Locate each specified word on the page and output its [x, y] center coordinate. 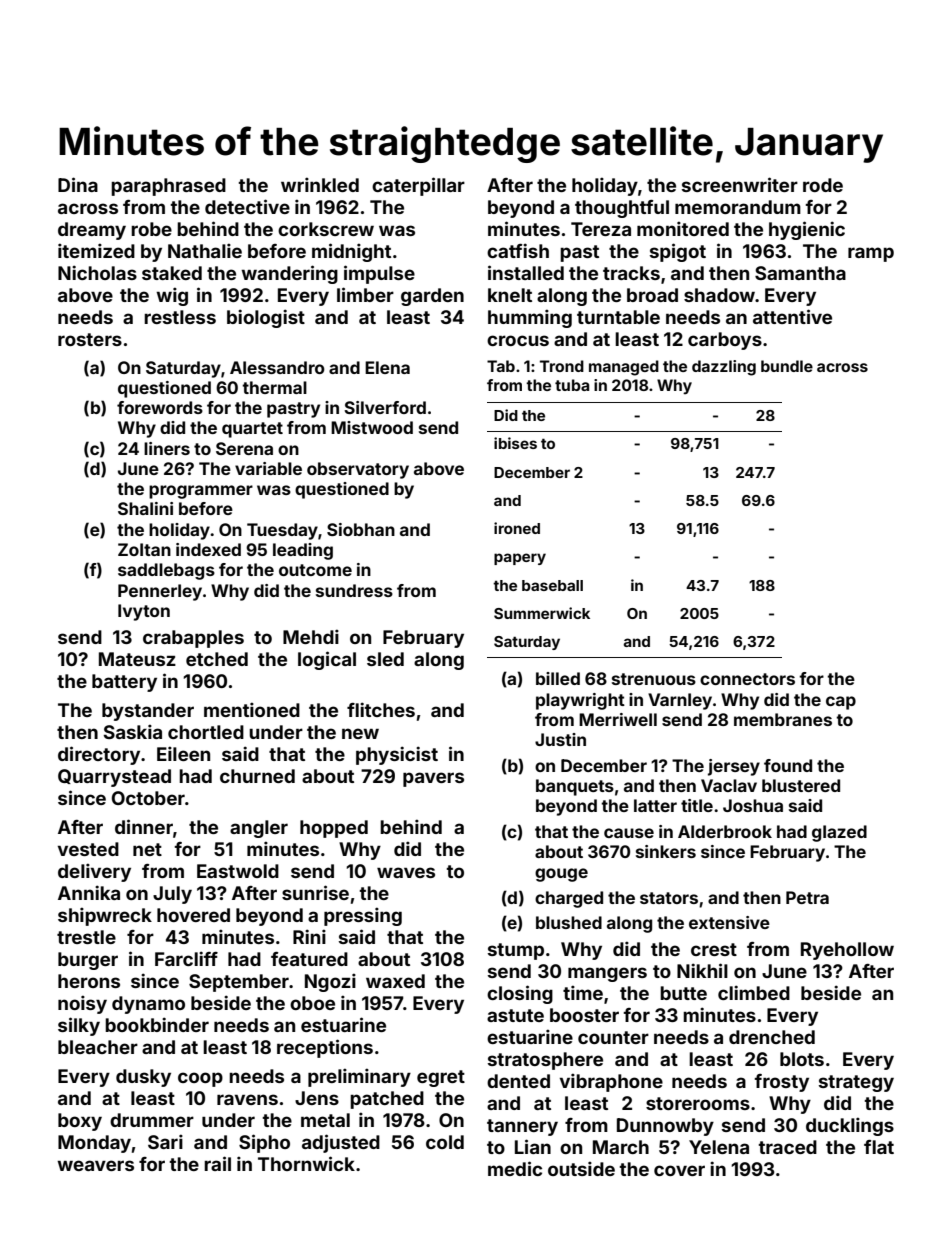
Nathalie [205, 250]
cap [841, 703]
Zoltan [144, 549]
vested [88, 849]
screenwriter [740, 184]
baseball [552, 585]
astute [515, 1015]
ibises [515, 443]
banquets [575, 787]
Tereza [601, 229]
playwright [580, 701]
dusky [143, 1078]
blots [802, 1059]
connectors [747, 679]
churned [257, 776]
